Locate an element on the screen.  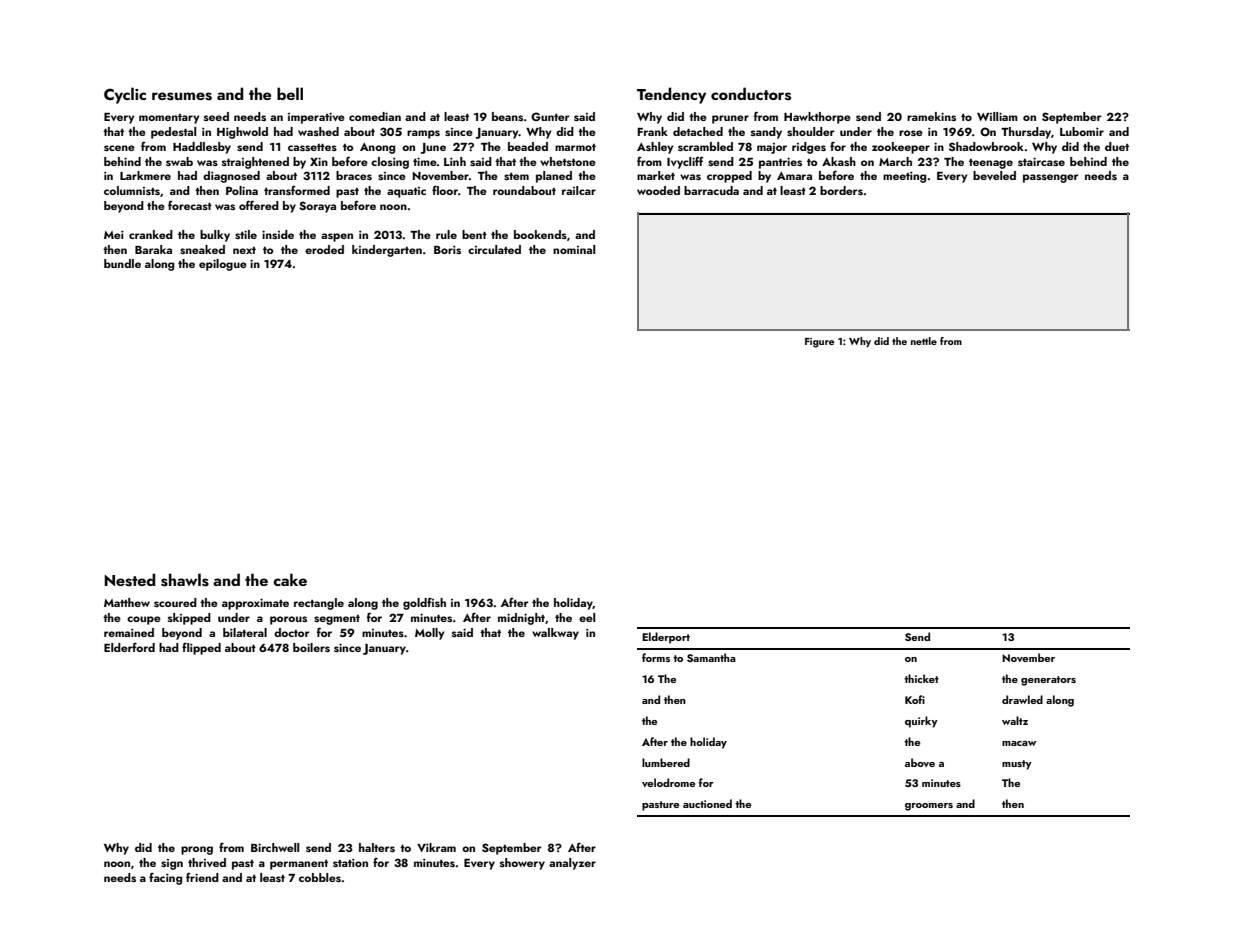
shawls is located at coordinates (185, 580).
